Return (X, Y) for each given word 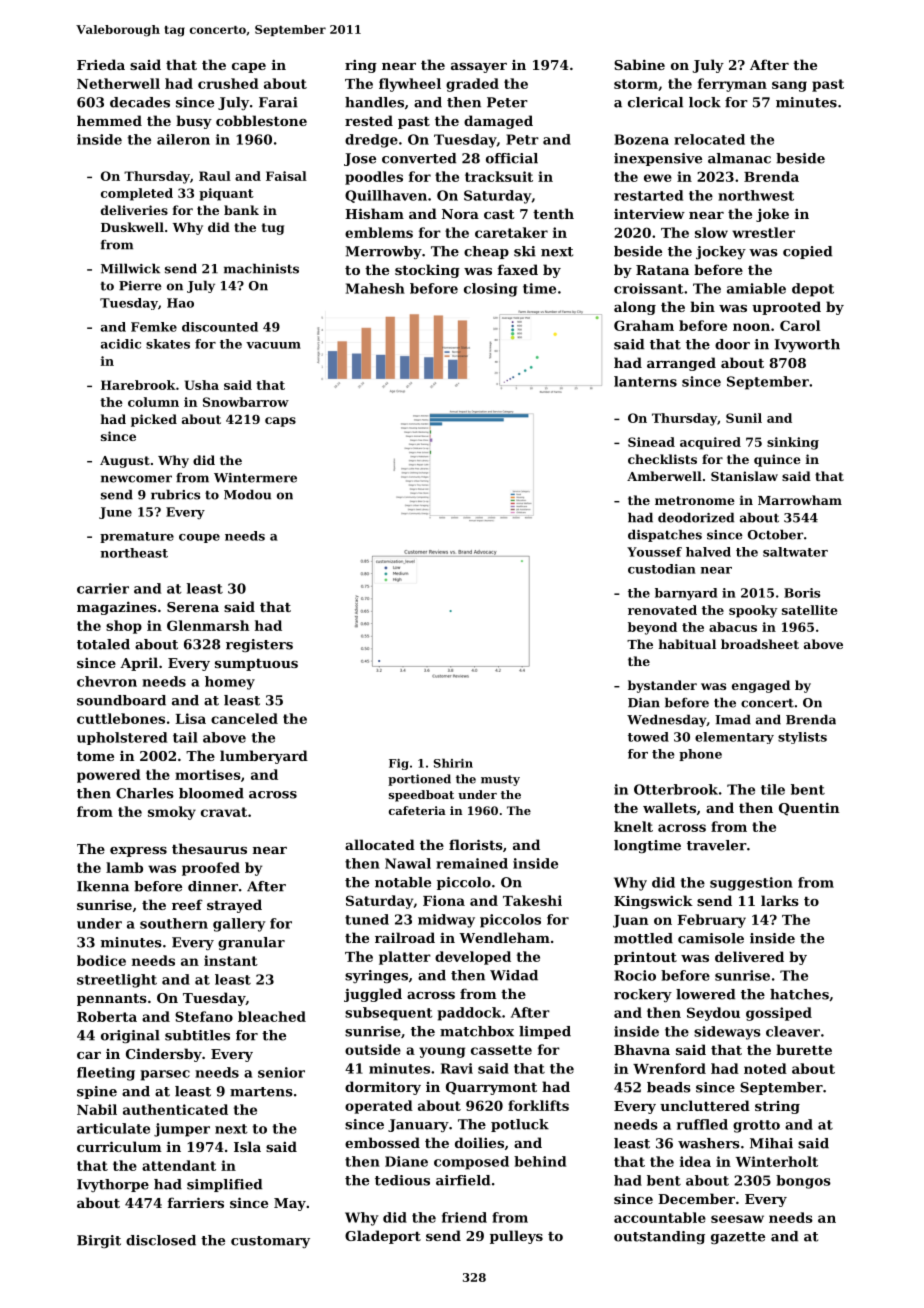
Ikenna (103, 886)
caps (280, 422)
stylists (802, 738)
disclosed (161, 1240)
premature (137, 537)
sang (789, 86)
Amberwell (664, 476)
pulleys (516, 1237)
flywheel (410, 85)
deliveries (134, 210)
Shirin (453, 763)
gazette (738, 1238)
